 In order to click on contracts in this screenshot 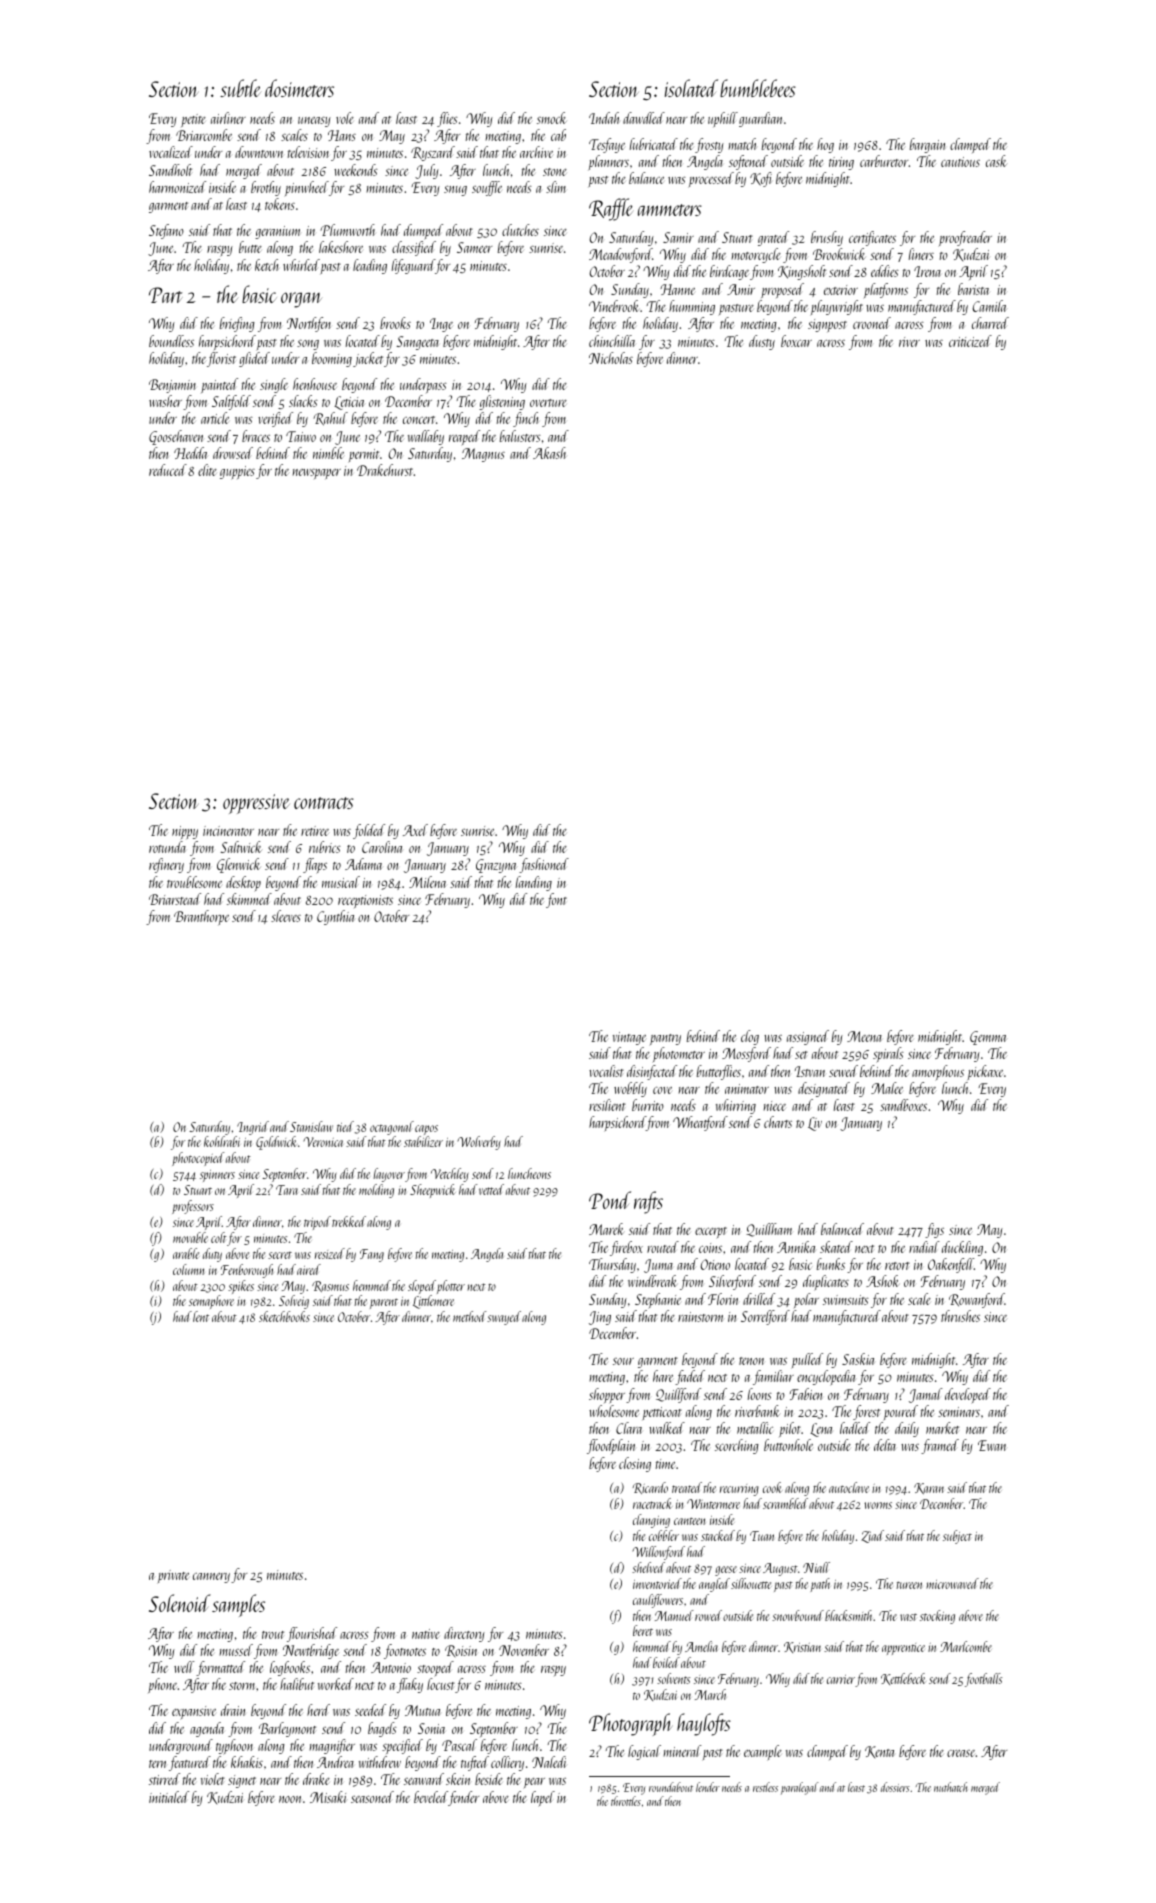, I will do `click(324, 803)`.
